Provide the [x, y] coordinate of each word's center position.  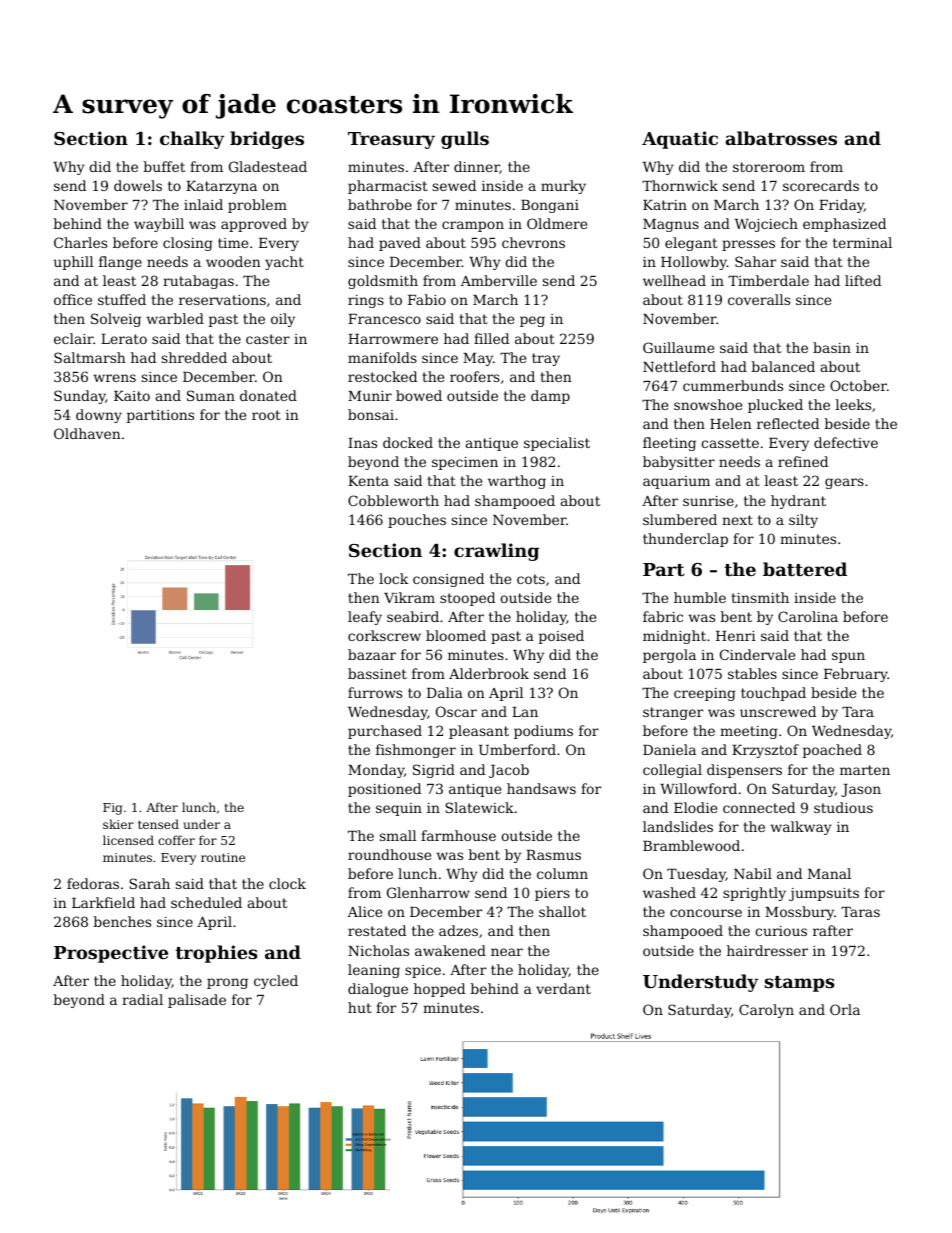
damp [550, 397]
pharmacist [388, 187]
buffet [164, 166]
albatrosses [781, 138]
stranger [673, 713]
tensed [158, 824]
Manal [829, 873]
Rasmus [553, 855]
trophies [216, 954]
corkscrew [384, 635]
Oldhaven [87, 433]
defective [846, 442]
